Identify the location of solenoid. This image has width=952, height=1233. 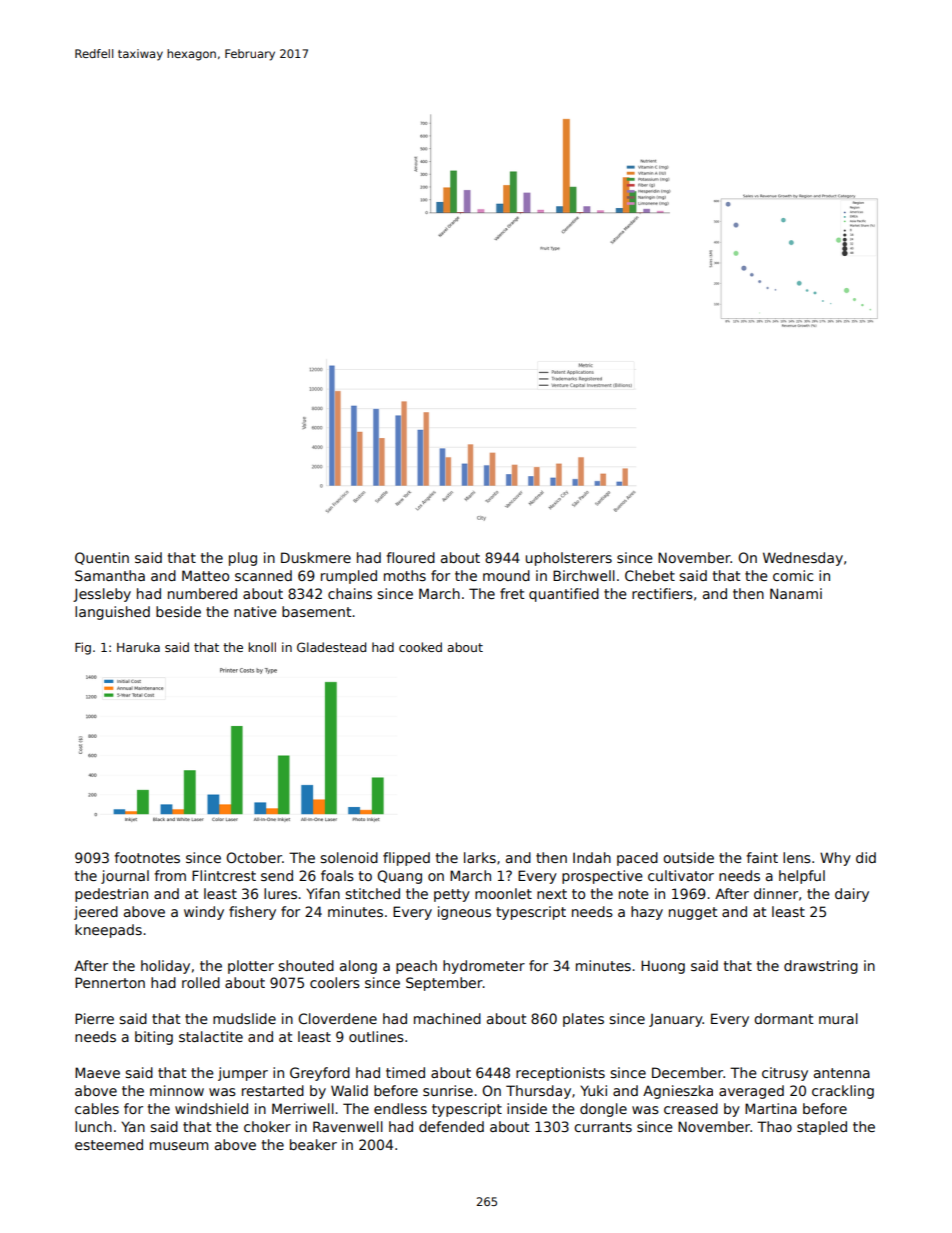
(349, 857).
